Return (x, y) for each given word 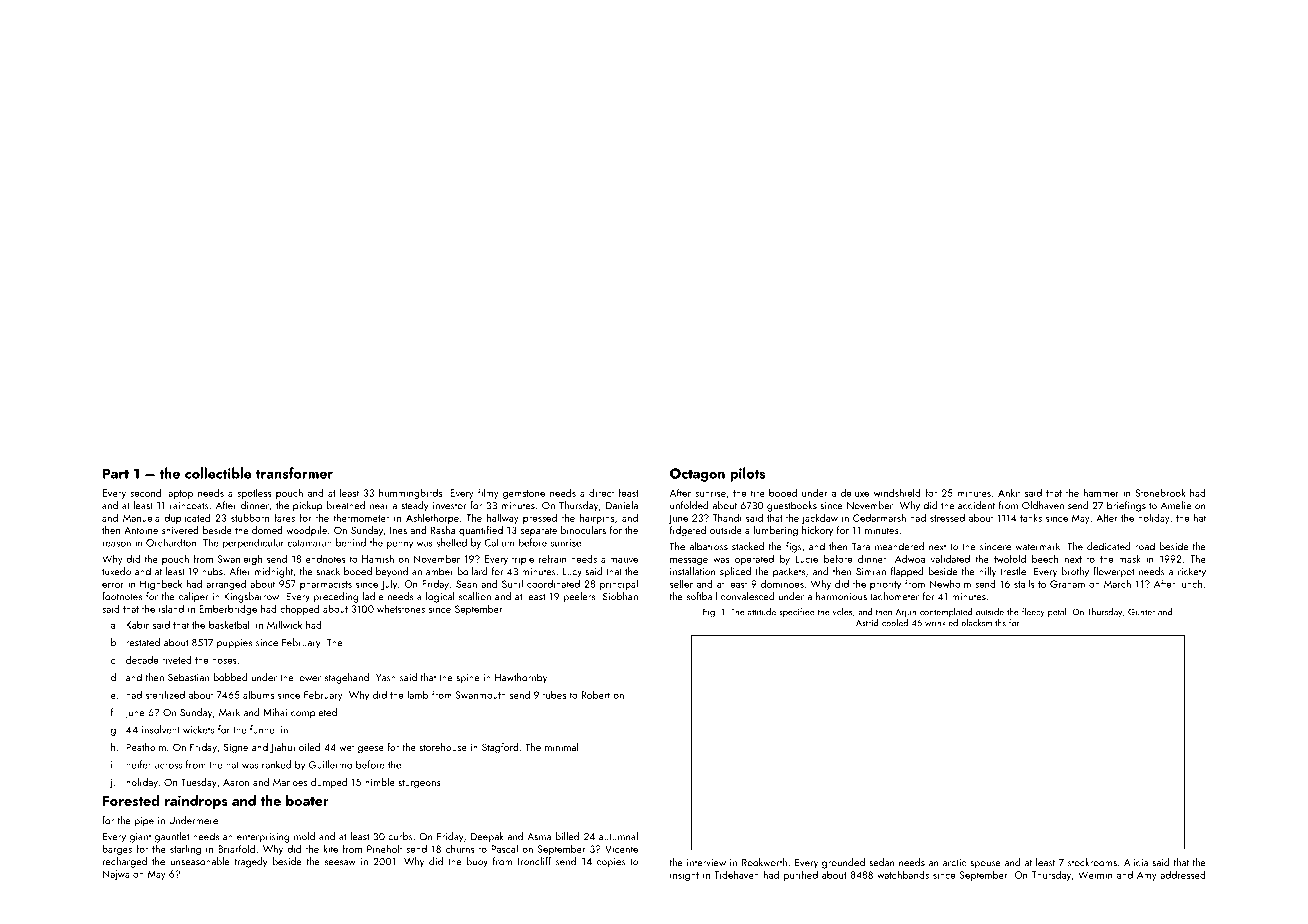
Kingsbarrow (251, 597)
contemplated (946, 612)
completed (314, 713)
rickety (1192, 572)
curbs (400, 836)
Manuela (141, 518)
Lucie (807, 559)
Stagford (500, 748)
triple (523, 560)
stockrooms (1092, 862)
